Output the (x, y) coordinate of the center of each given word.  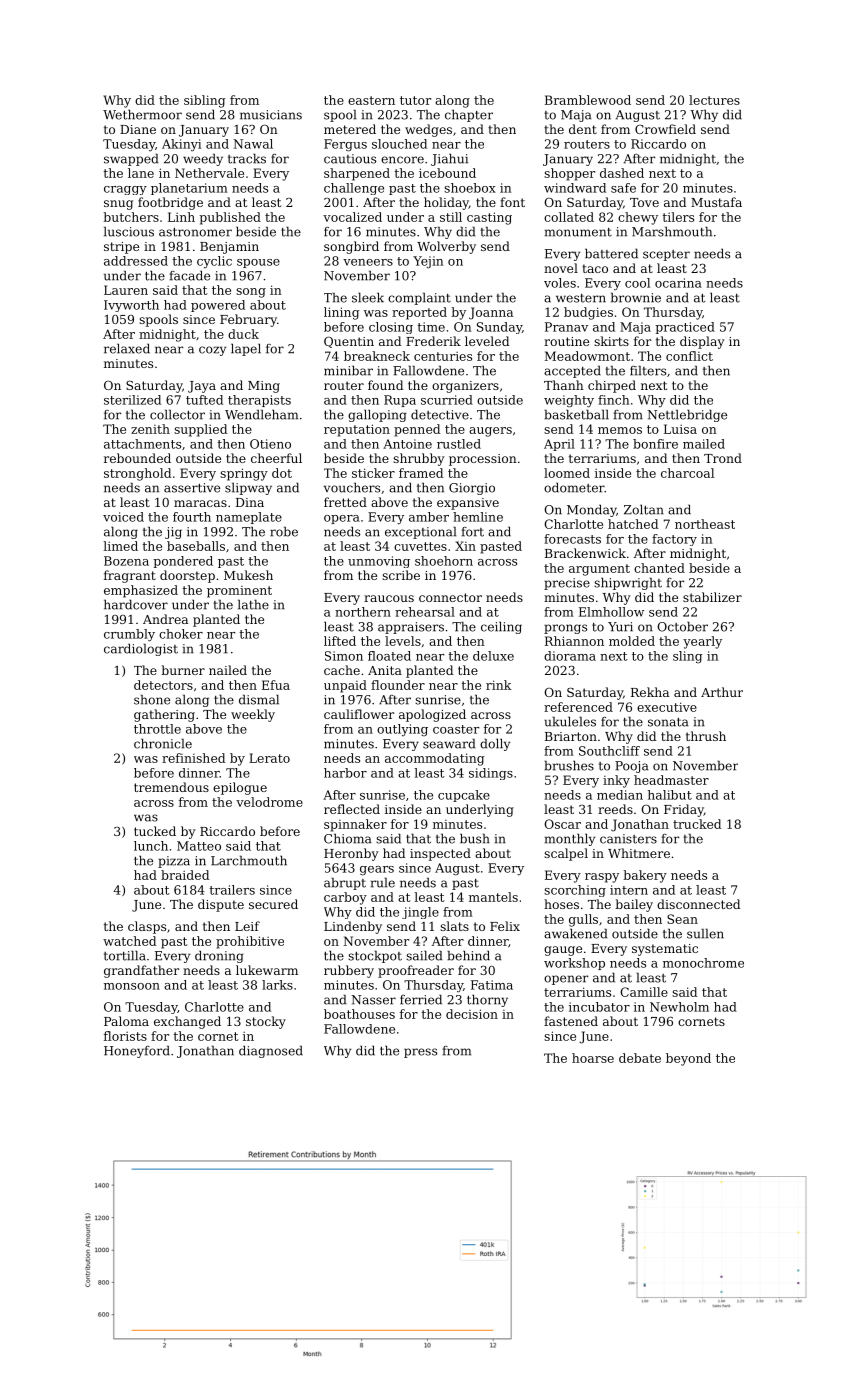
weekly (253, 715)
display (702, 342)
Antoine (407, 444)
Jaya (202, 387)
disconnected (698, 904)
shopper (569, 174)
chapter (469, 115)
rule (383, 882)
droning (219, 956)
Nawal (253, 144)
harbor (345, 773)
